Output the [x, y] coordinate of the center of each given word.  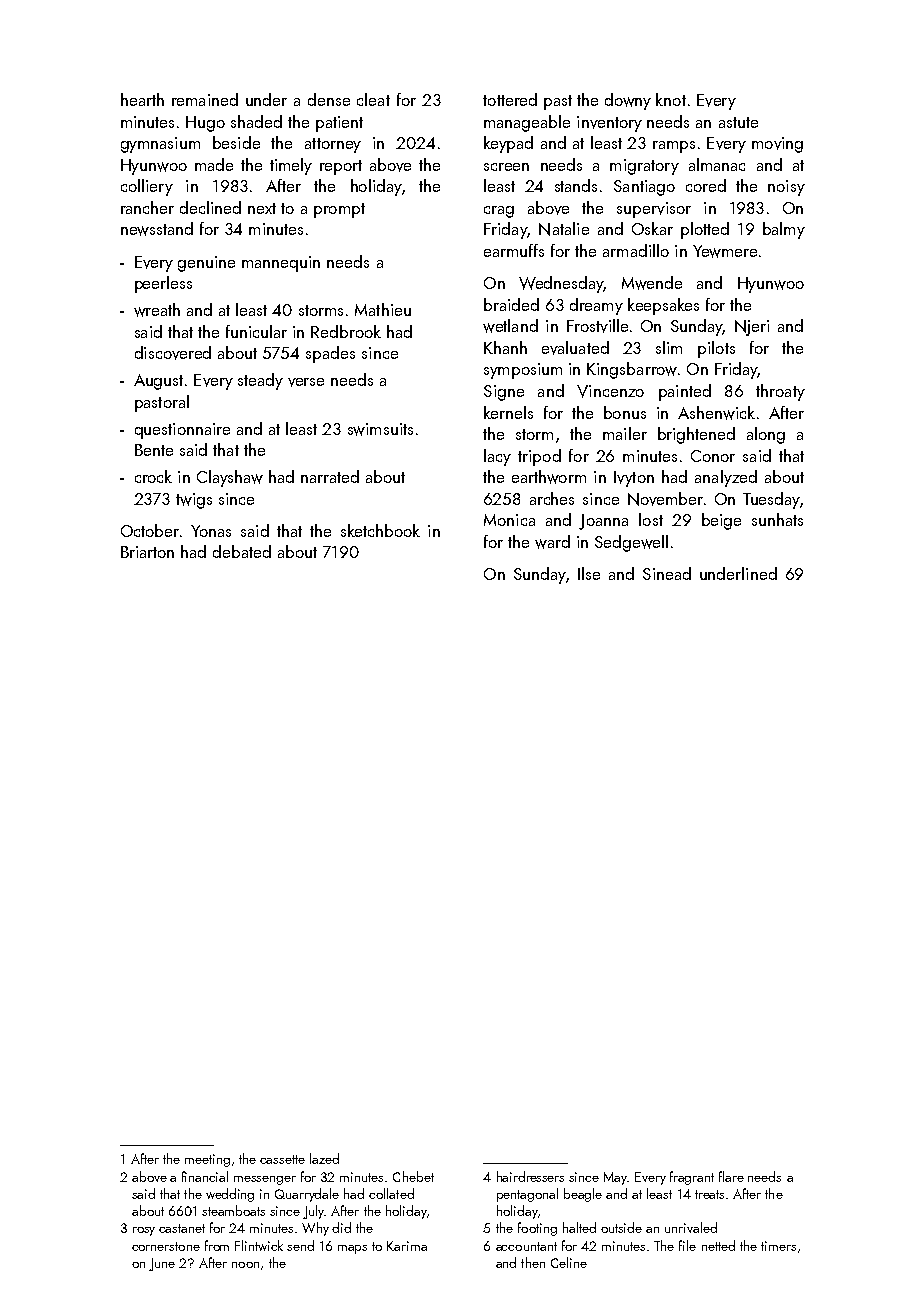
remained [205, 99]
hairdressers [530, 1176]
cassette [282, 1159]
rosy [144, 1231]
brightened [696, 435]
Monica [509, 520]
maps [352, 1249]
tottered [510, 99]
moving [777, 145]
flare [731, 1176]
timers [778, 1246]
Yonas [211, 531]
